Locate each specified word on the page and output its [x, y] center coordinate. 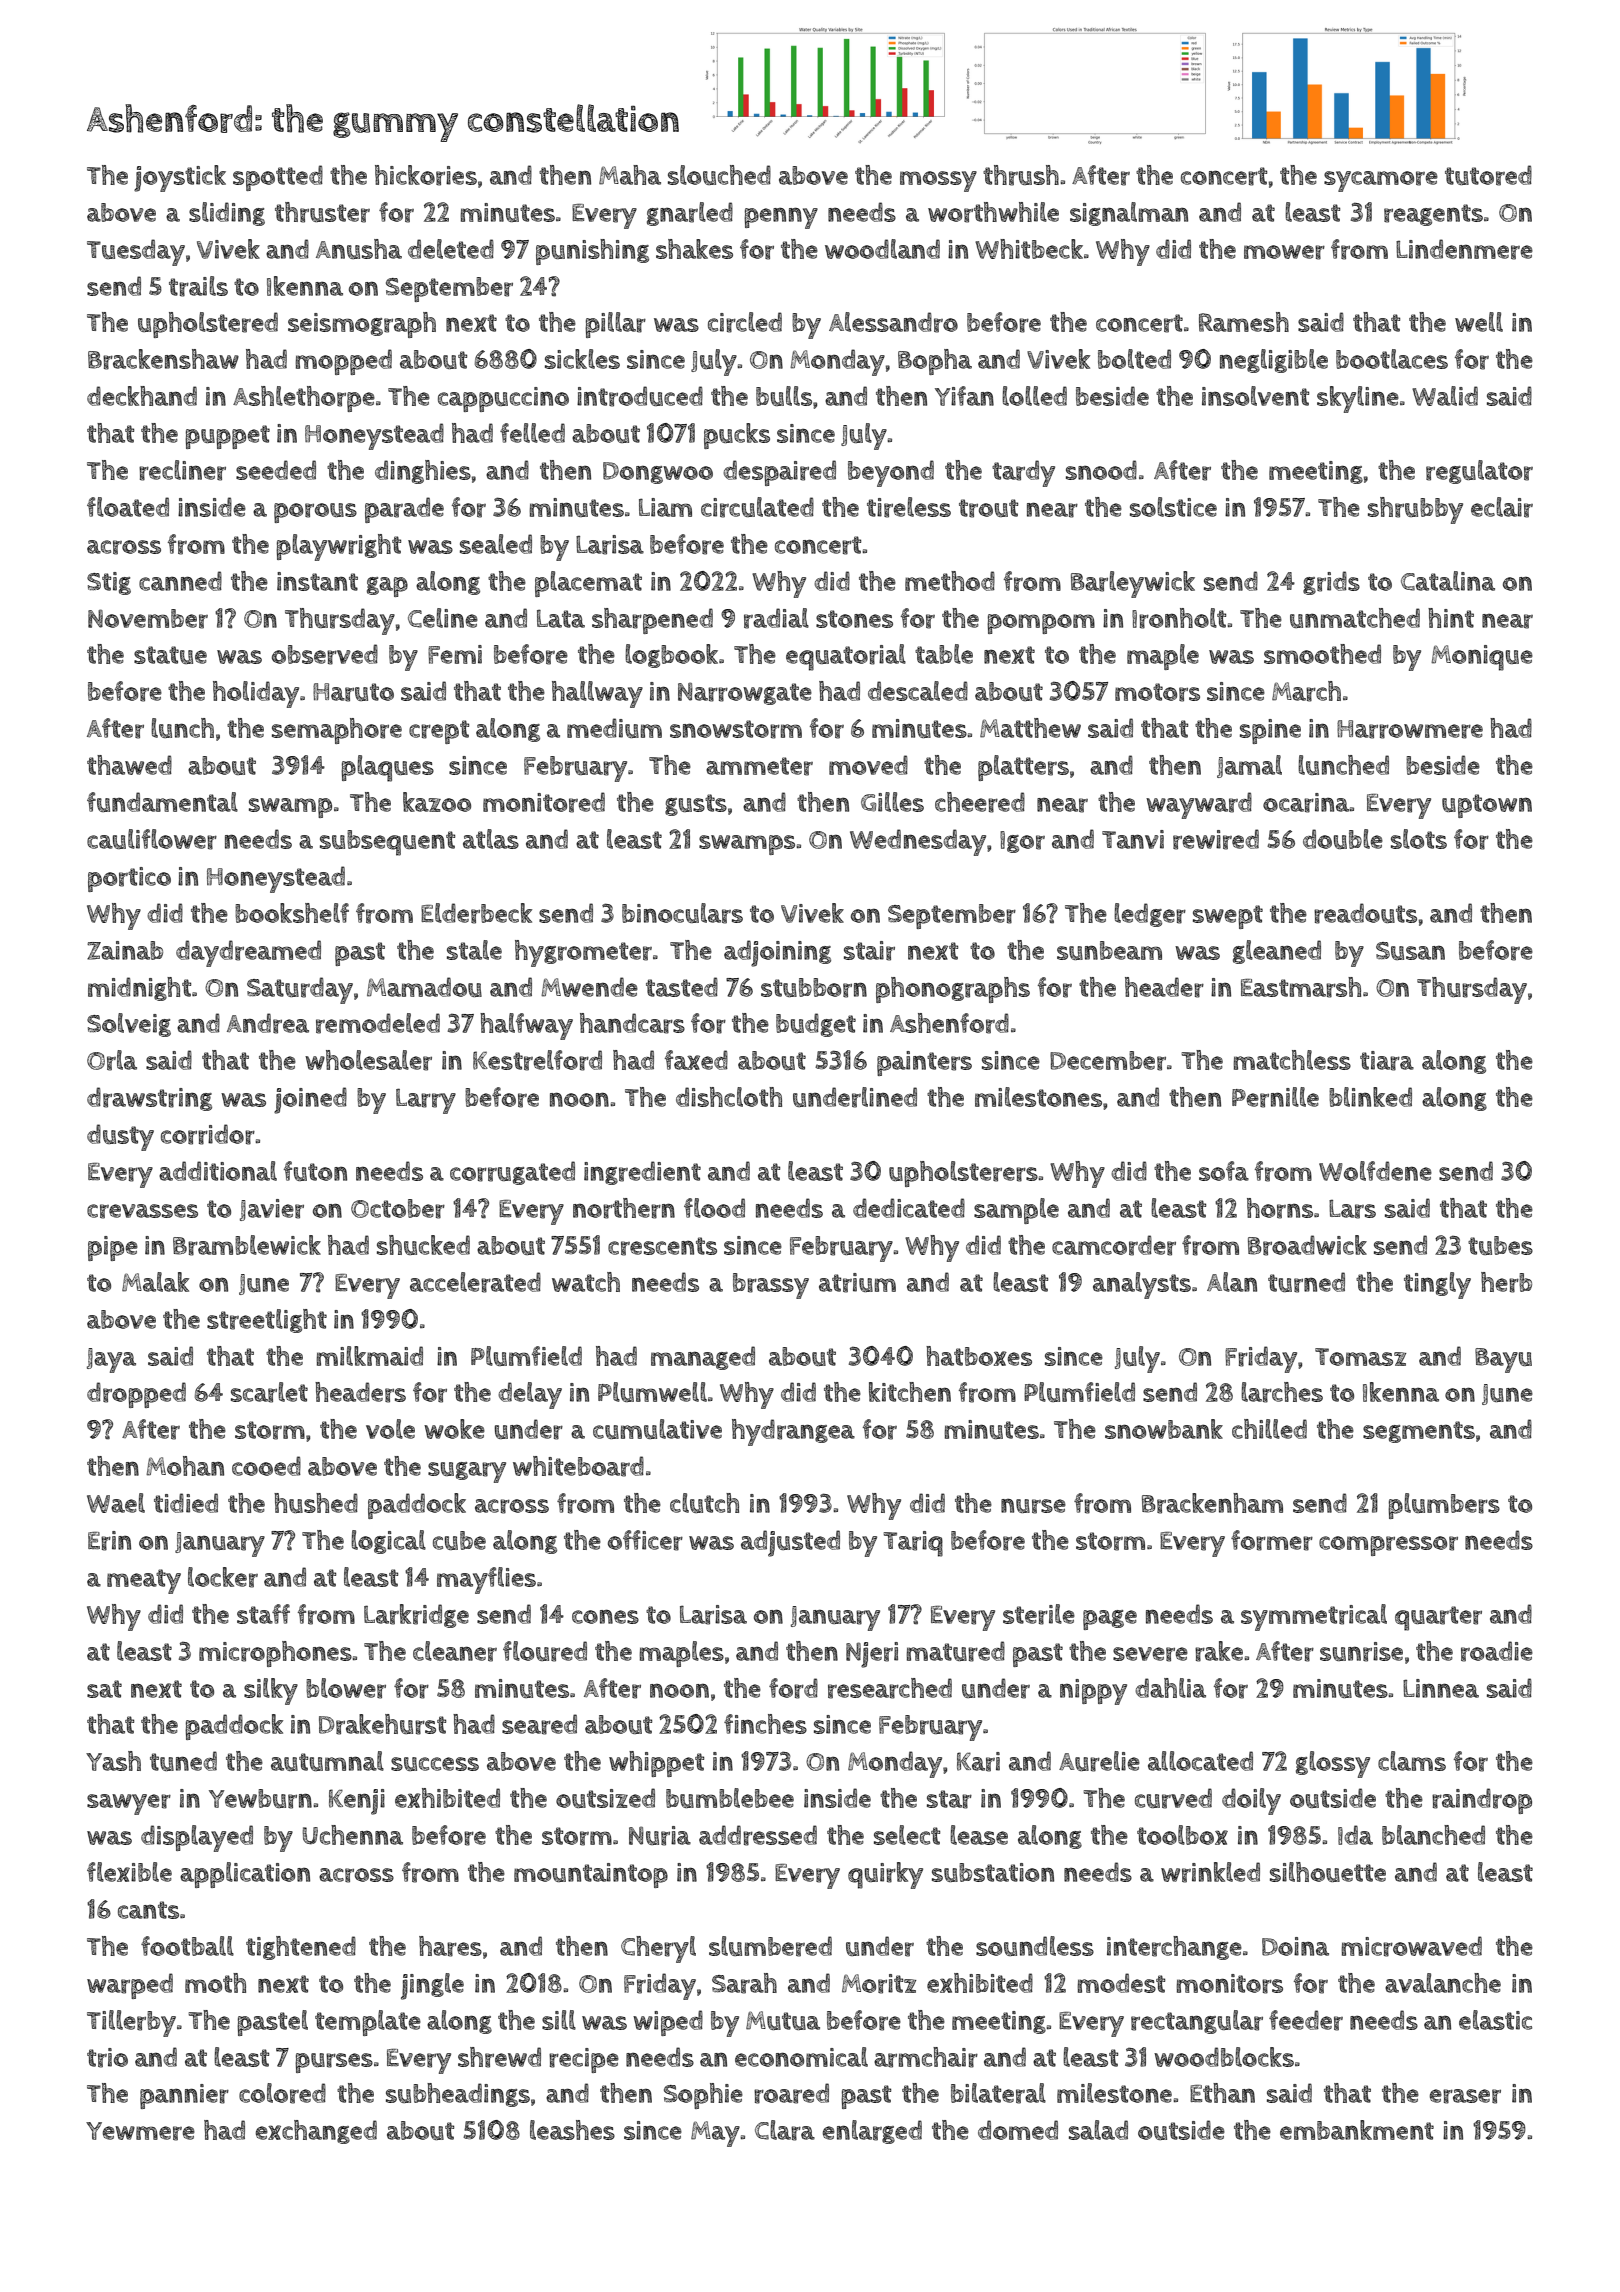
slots [1419, 839]
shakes [694, 249]
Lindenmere [1464, 249]
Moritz [879, 1984]
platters [1023, 768]
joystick [180, 178]
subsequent [387, 843]
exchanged [316, 2132]
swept [1228, 917]
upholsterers [963, 1174]
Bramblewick [247, 1245]
